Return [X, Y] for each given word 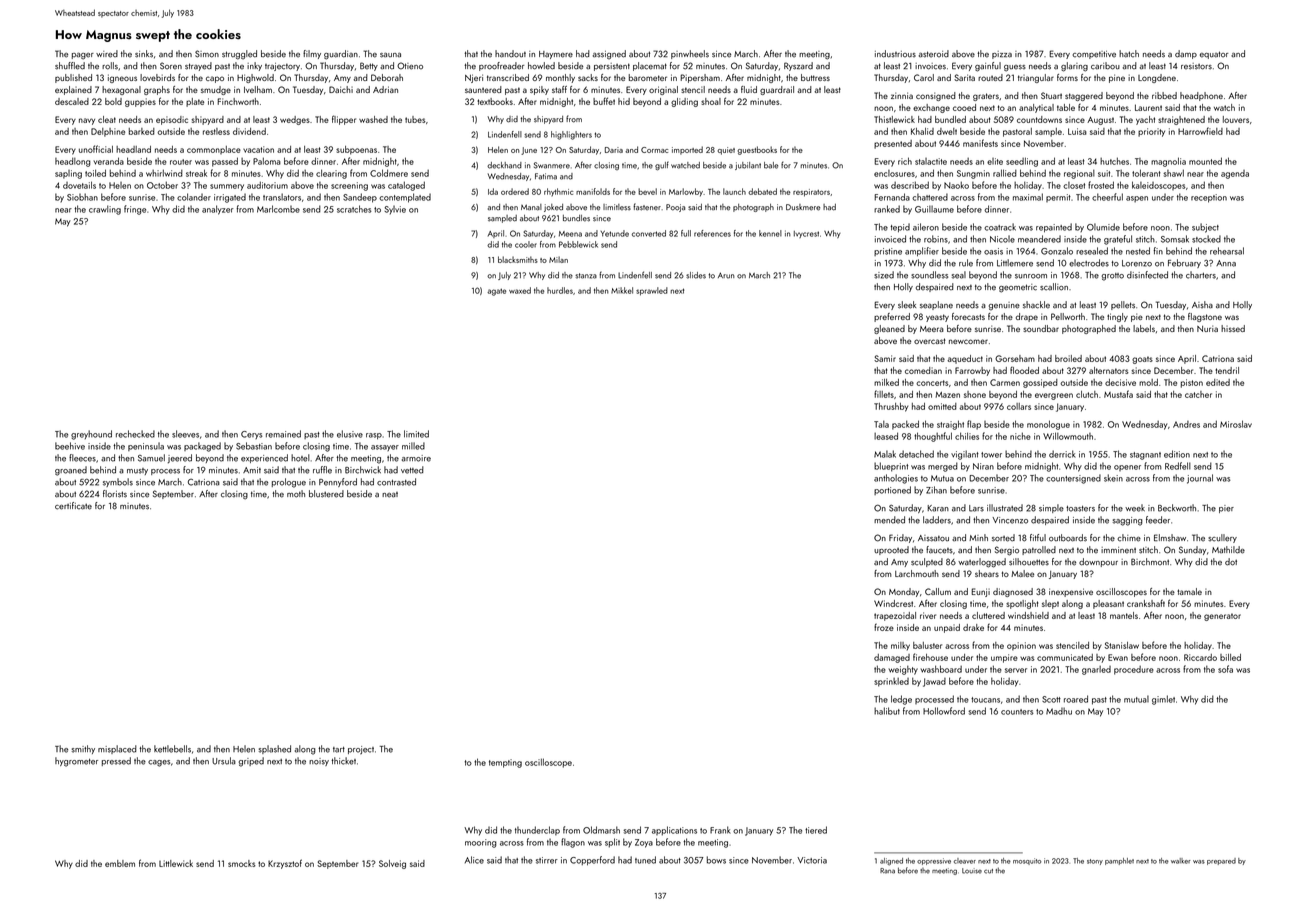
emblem [120, 863]
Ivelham [258, 89]
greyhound [91, 435]
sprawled [652, 291]
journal [1200, 479]
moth [296, 494]
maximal [1028, 197]
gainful [988, 67]
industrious [895, 54]
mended [889, 520]
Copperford [592, 860]
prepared [1221, 861]
